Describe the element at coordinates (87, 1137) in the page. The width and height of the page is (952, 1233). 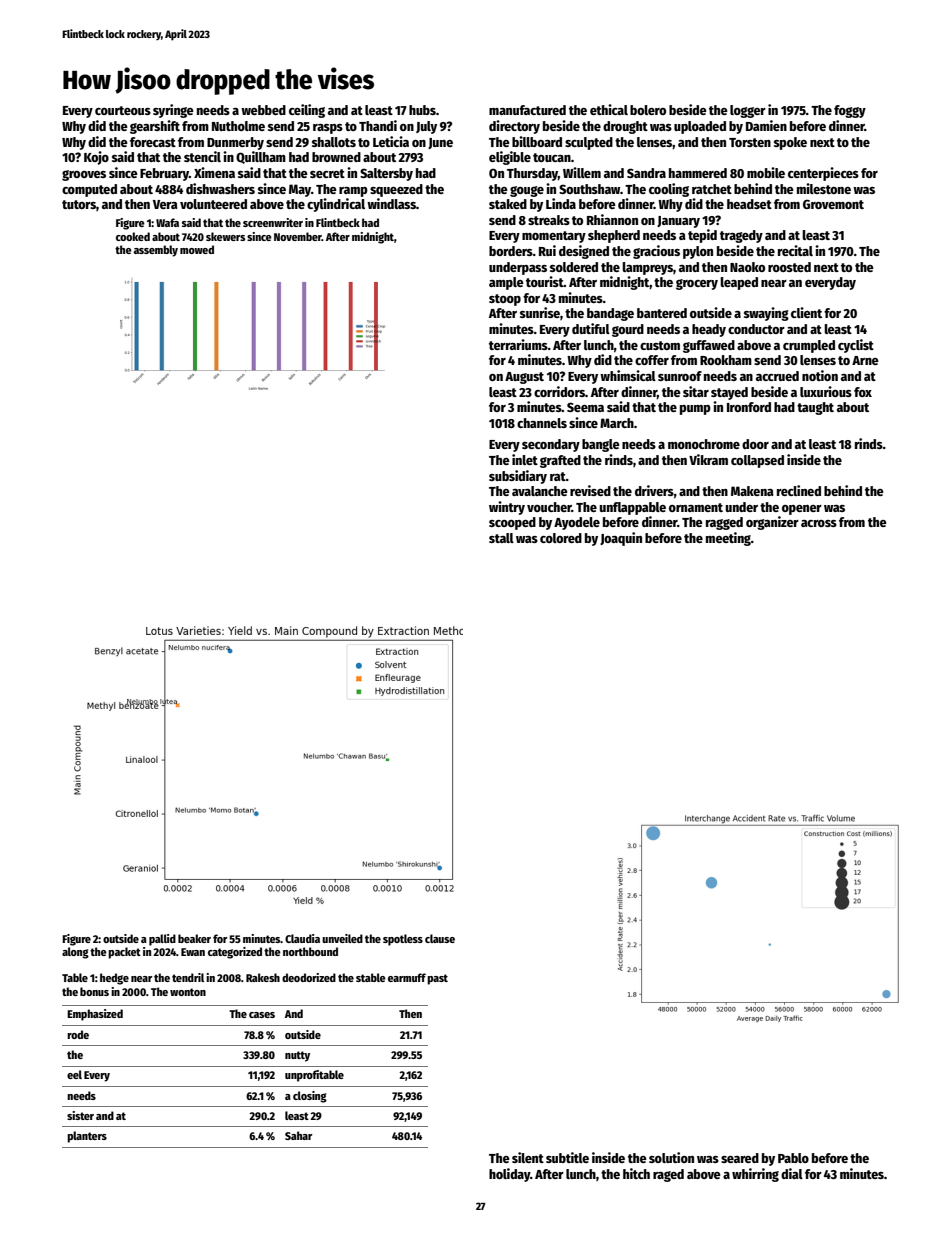
I see `planters` at that location.
